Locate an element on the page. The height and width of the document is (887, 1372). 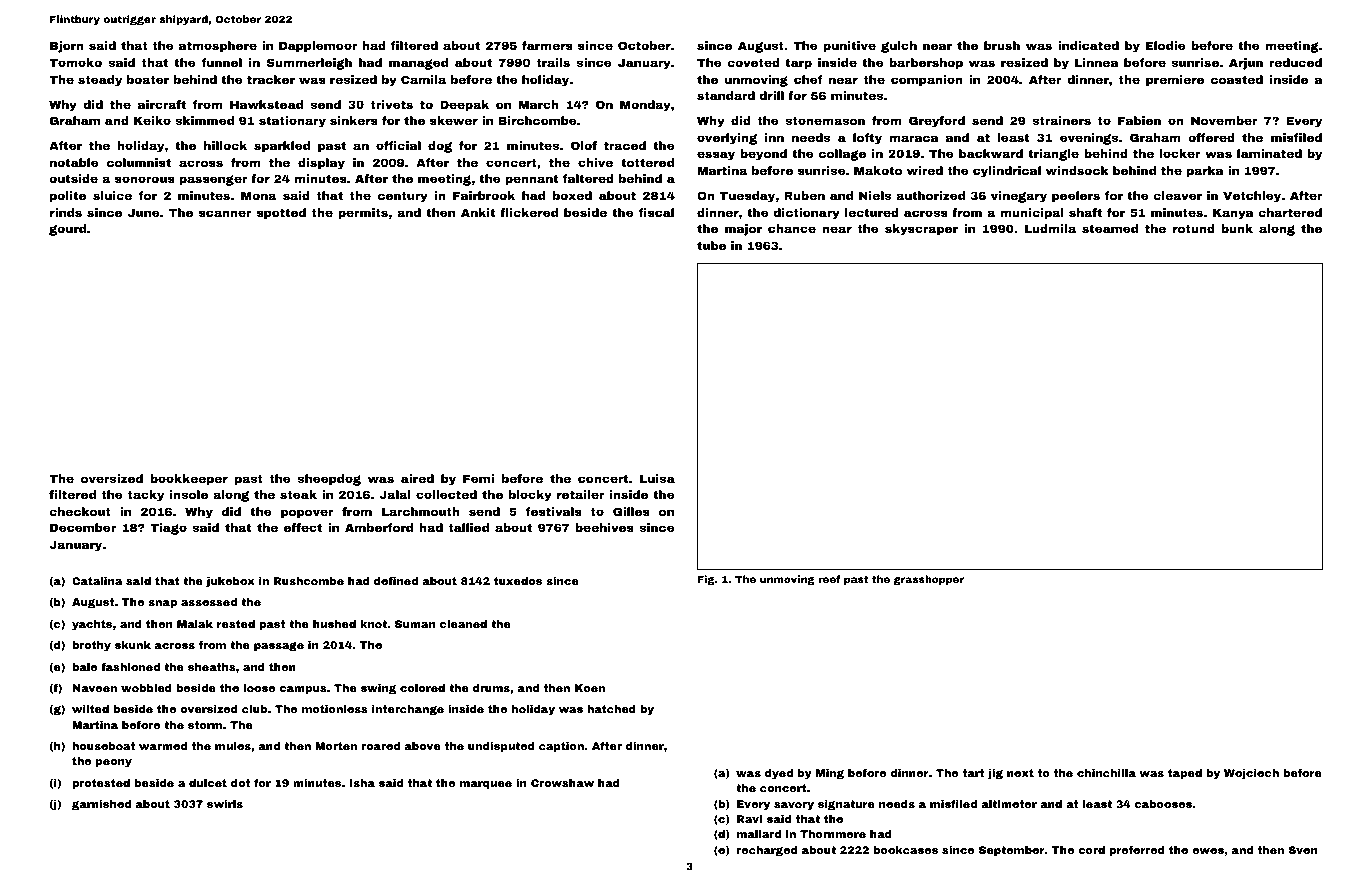
Tuesday is located at coordinates (747, 197).
